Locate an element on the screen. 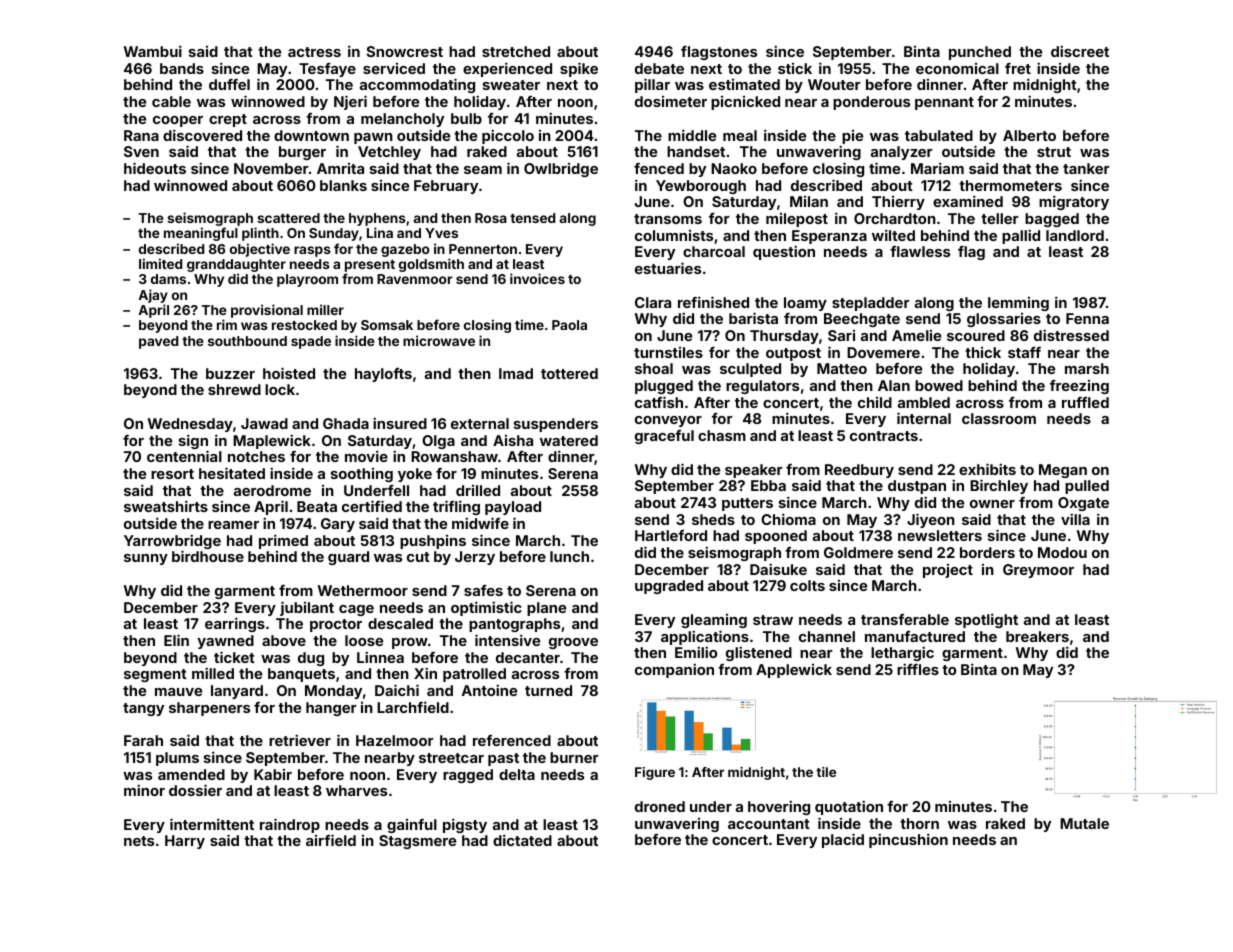 The height and width of the screenshot is (952, 1233). stretched is located at coordinates (516, 51).
